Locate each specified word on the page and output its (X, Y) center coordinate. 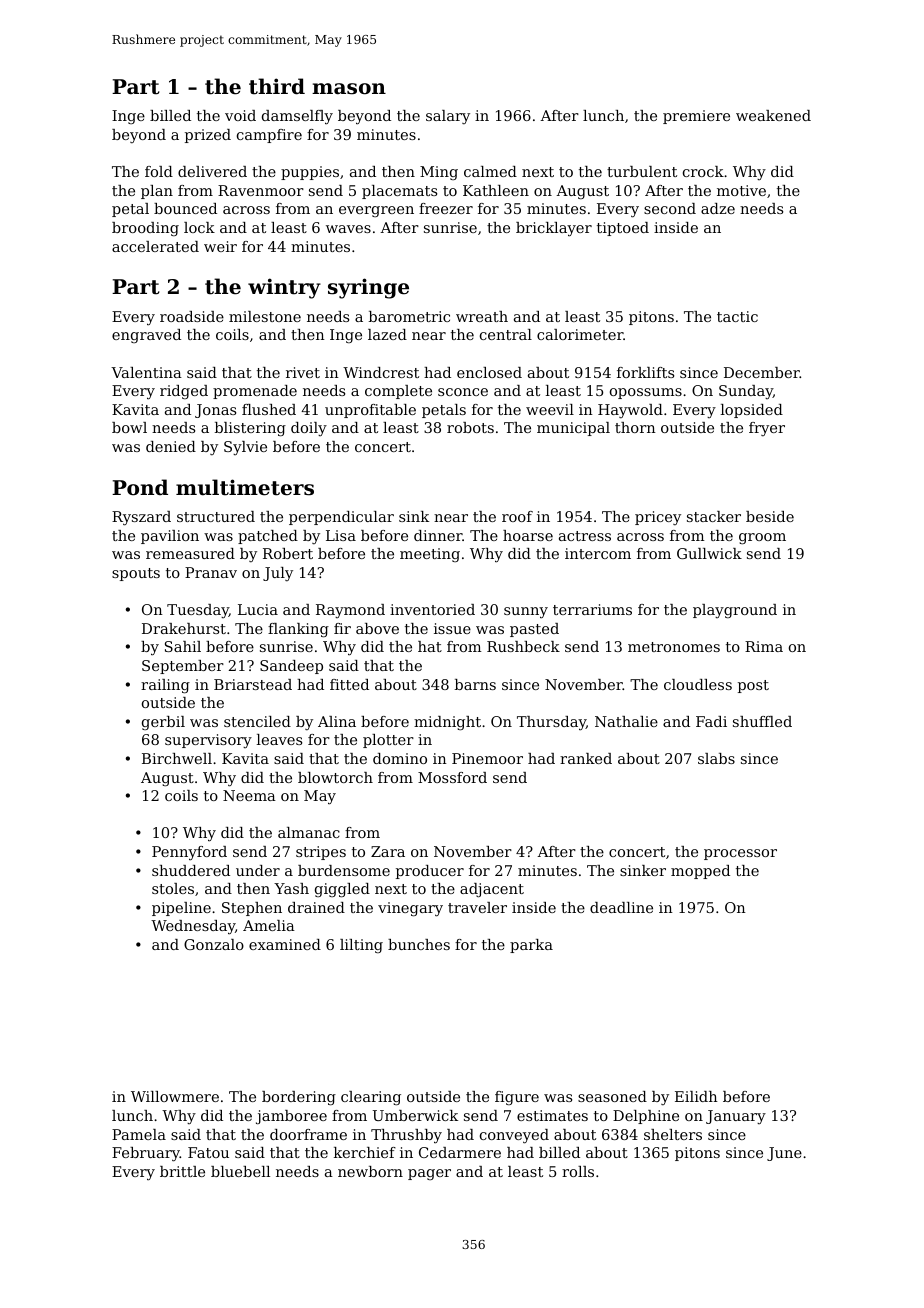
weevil (550, 409)
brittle (182, 1171)
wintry (284, 288)
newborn (370, 1171)
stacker (714, 516)
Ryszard (141, 518)
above (377, 628)
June (784, 1154)
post (753, 686)
